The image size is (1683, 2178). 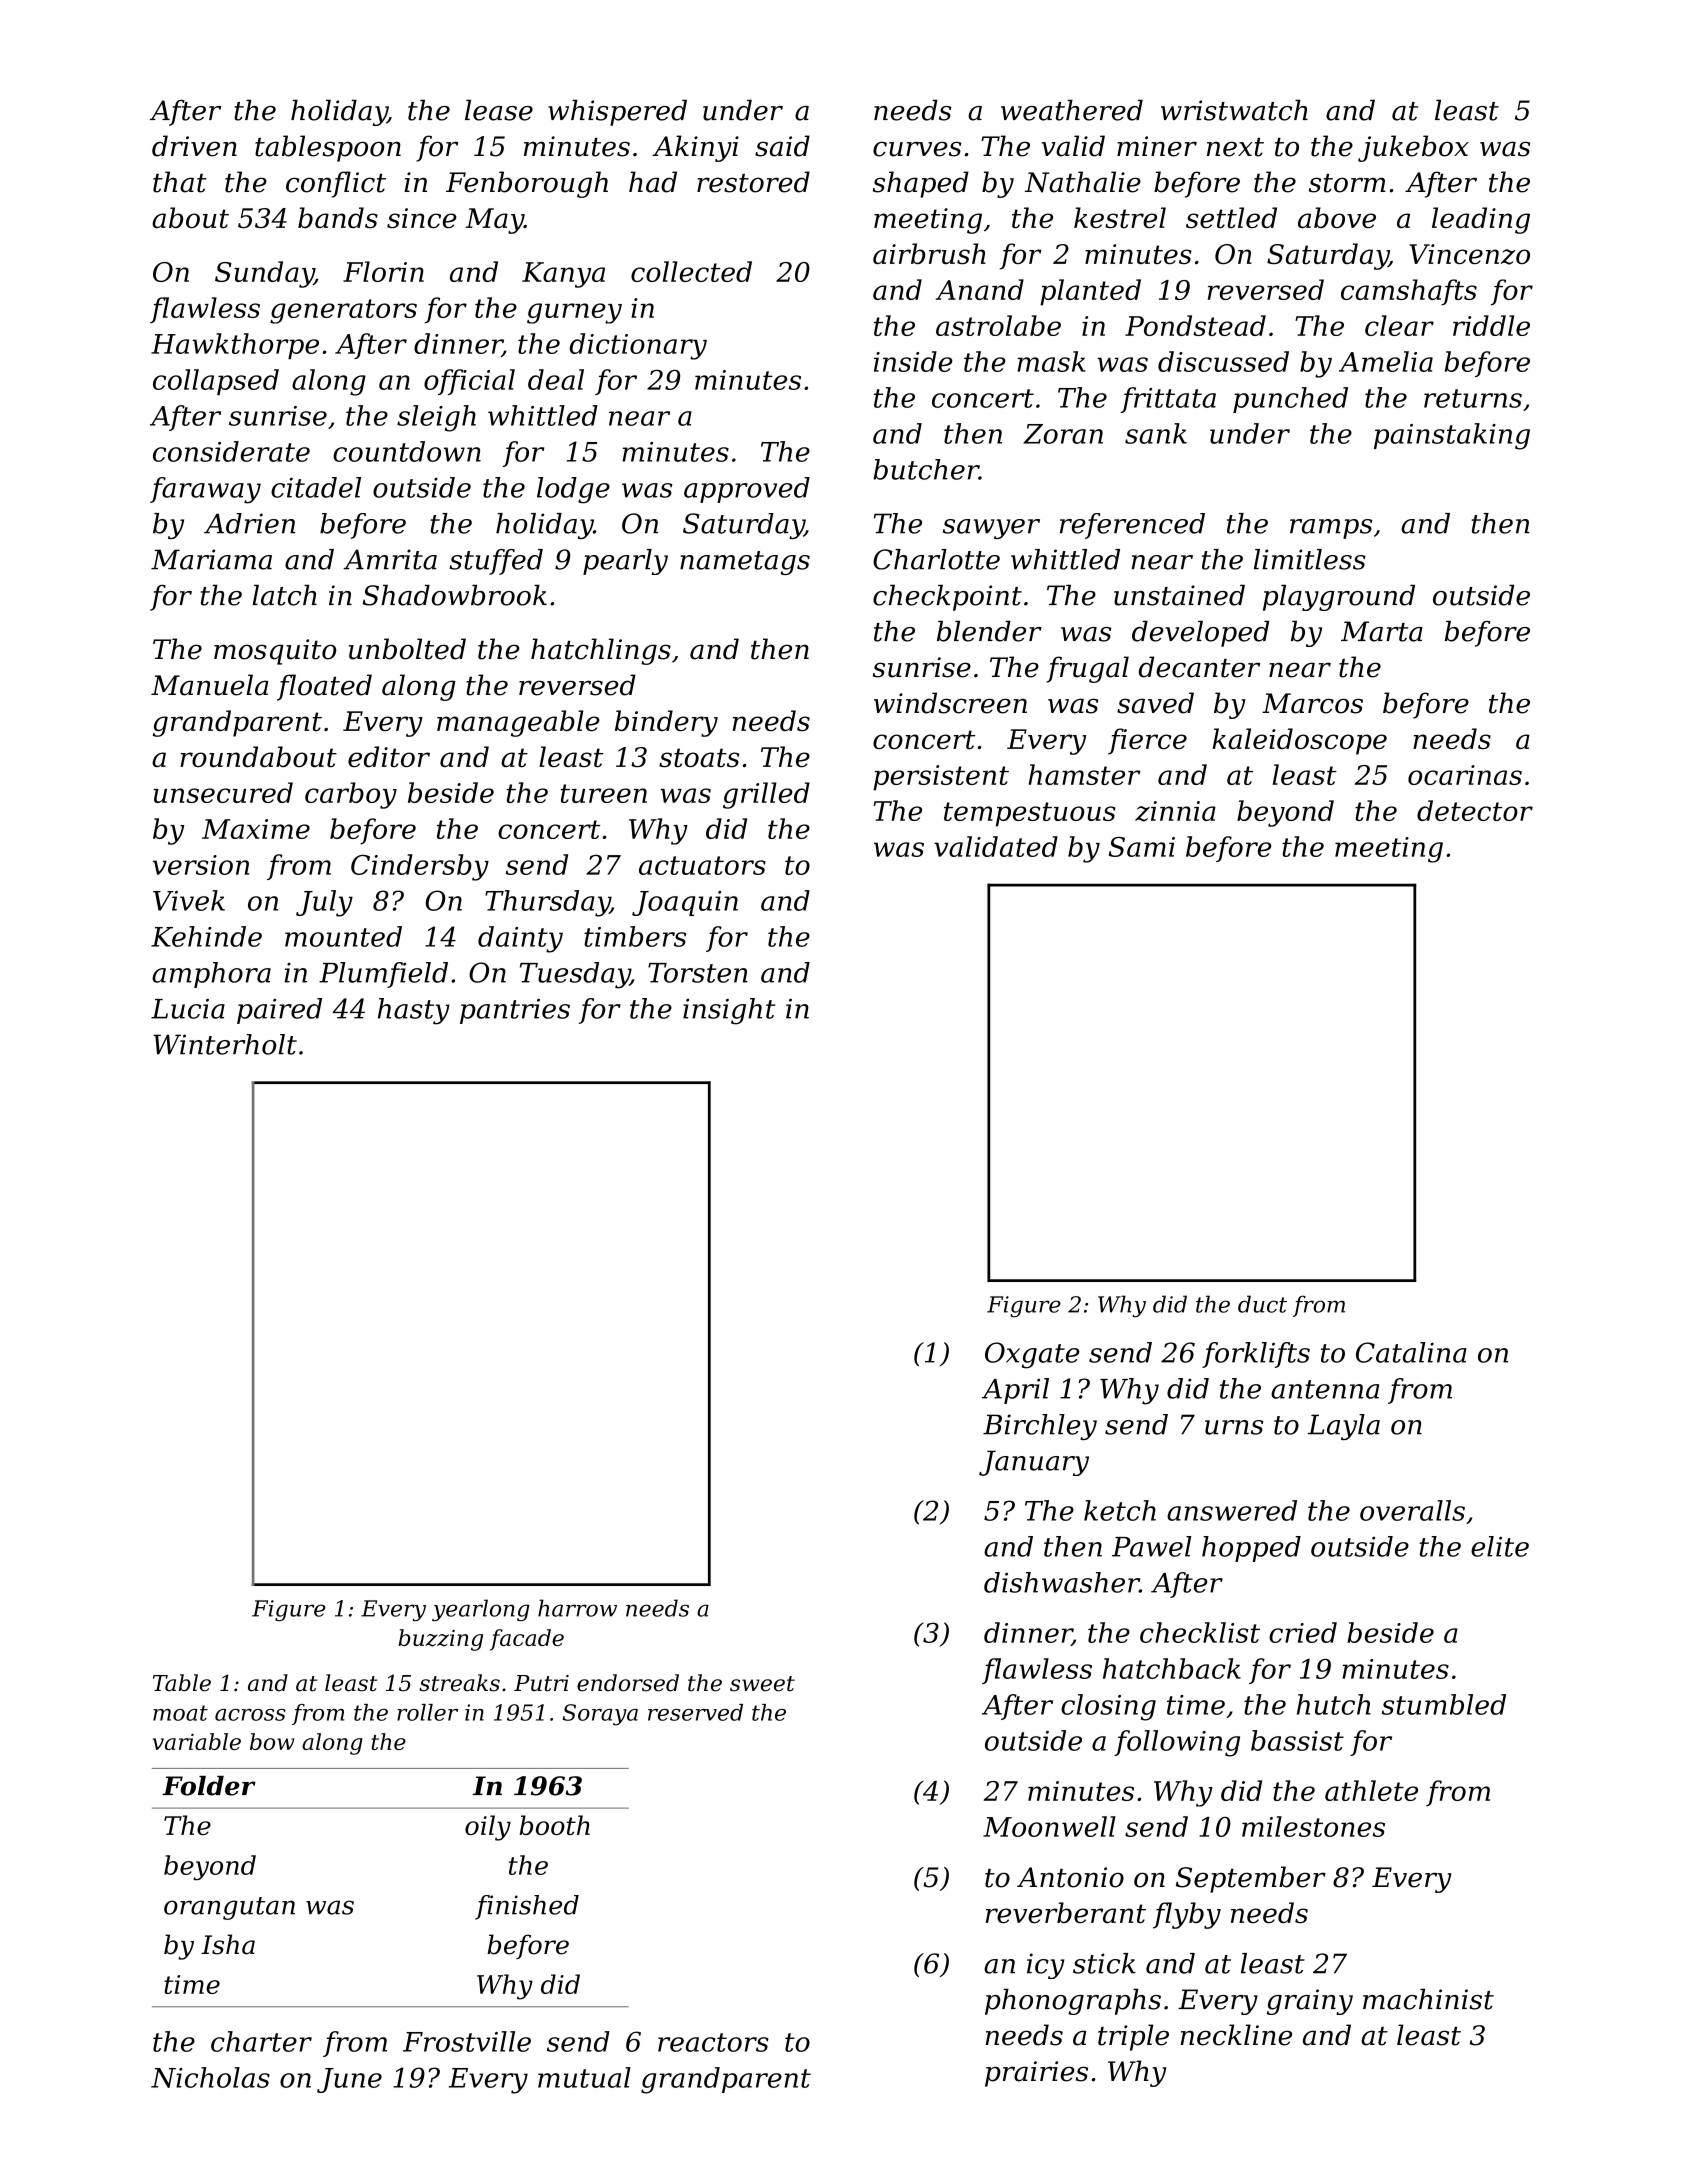 What do you see at coordinates (926, 469) in the document?
I see `butcher` at bounding box center [926, 469].
